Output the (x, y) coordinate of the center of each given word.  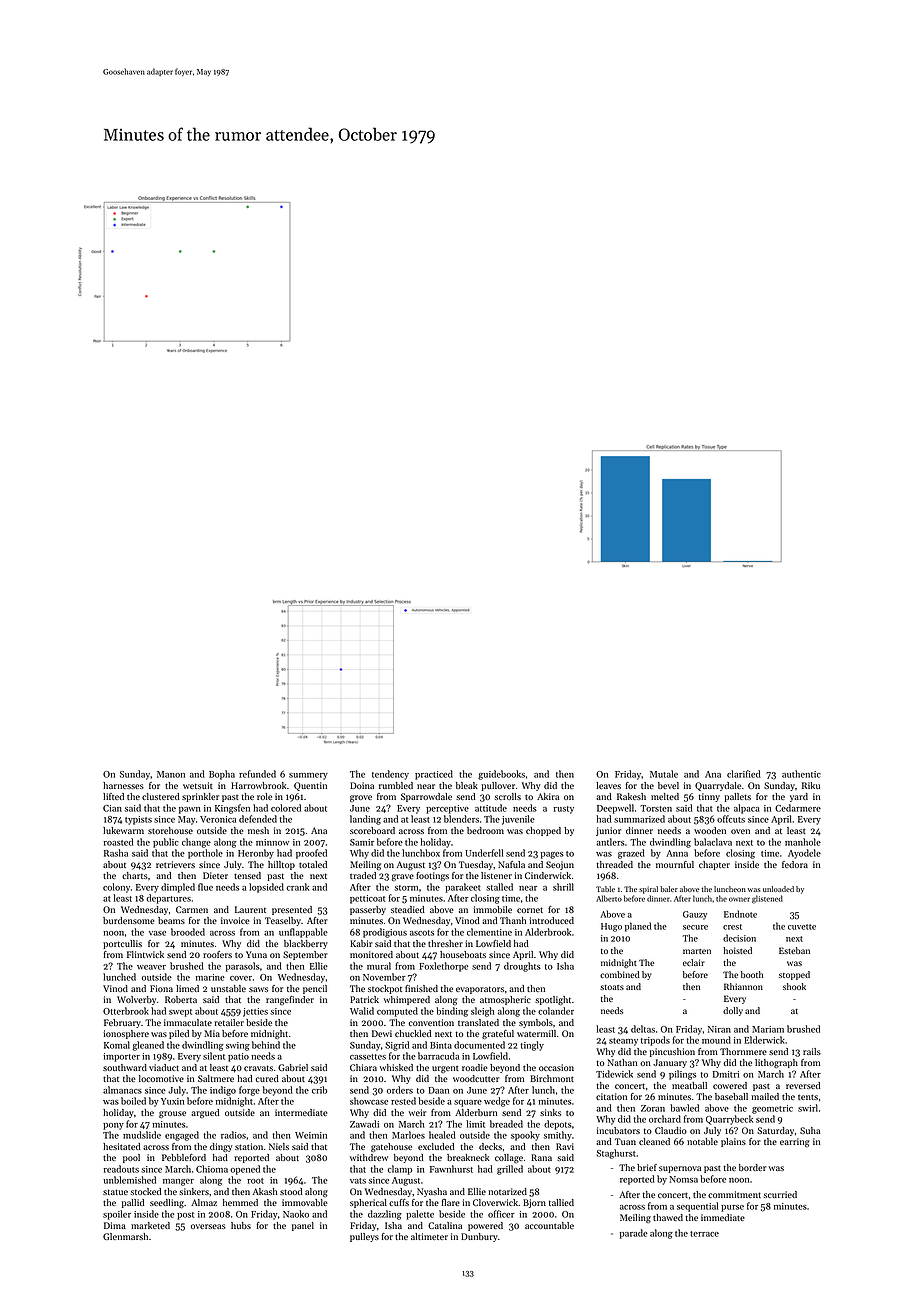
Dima (115, 1225)
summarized (639, 819)
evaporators (480, 990)
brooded (188, 932)
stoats (612, 987)
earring (795, 1142)
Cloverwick (495, 1202)
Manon (171, 774)
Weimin (311, 1135)
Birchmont (552, 1078)
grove (361, 798)
